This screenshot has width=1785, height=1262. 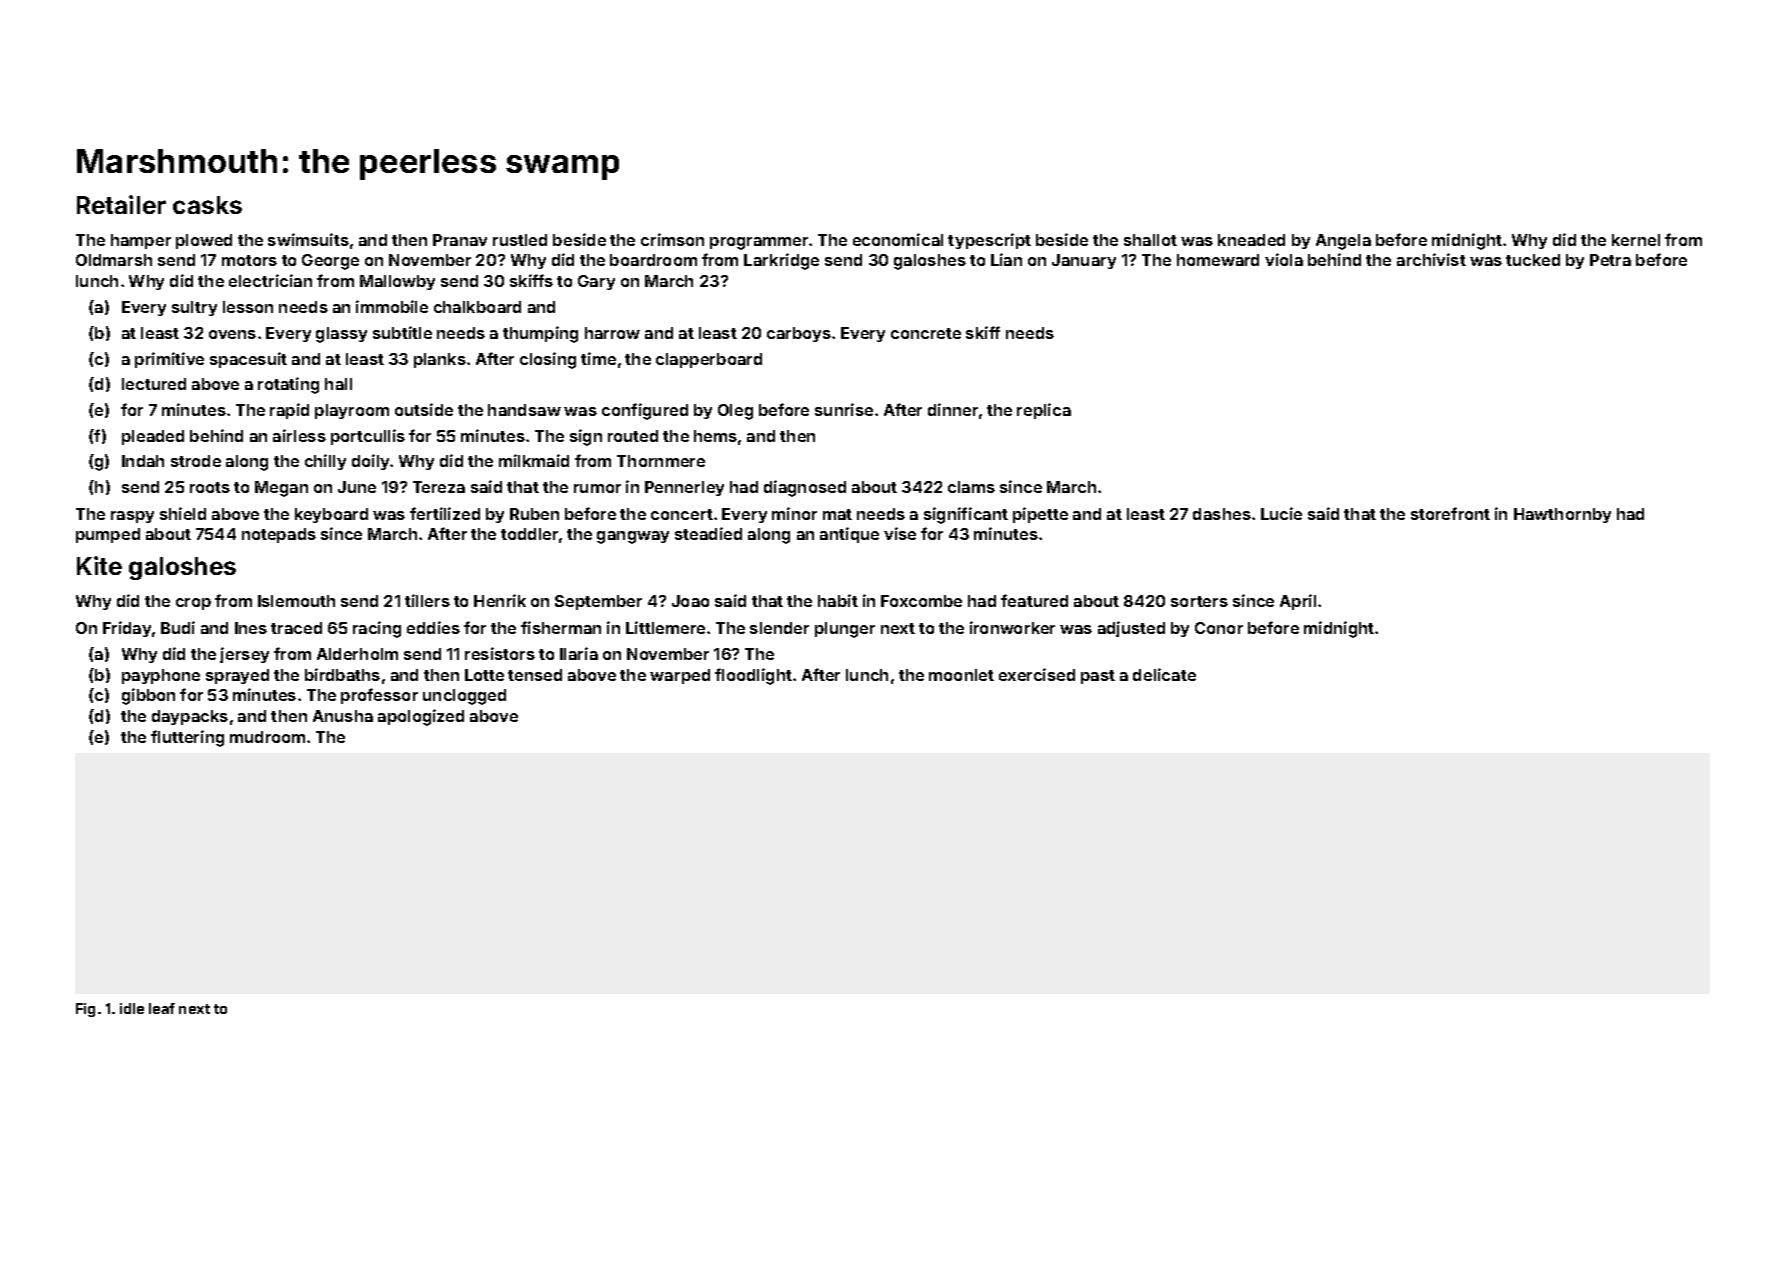 What do you see at coordinates (921, 601) in the screenshot?
I see `Foxcombe` at bounding box center [921, 601].
